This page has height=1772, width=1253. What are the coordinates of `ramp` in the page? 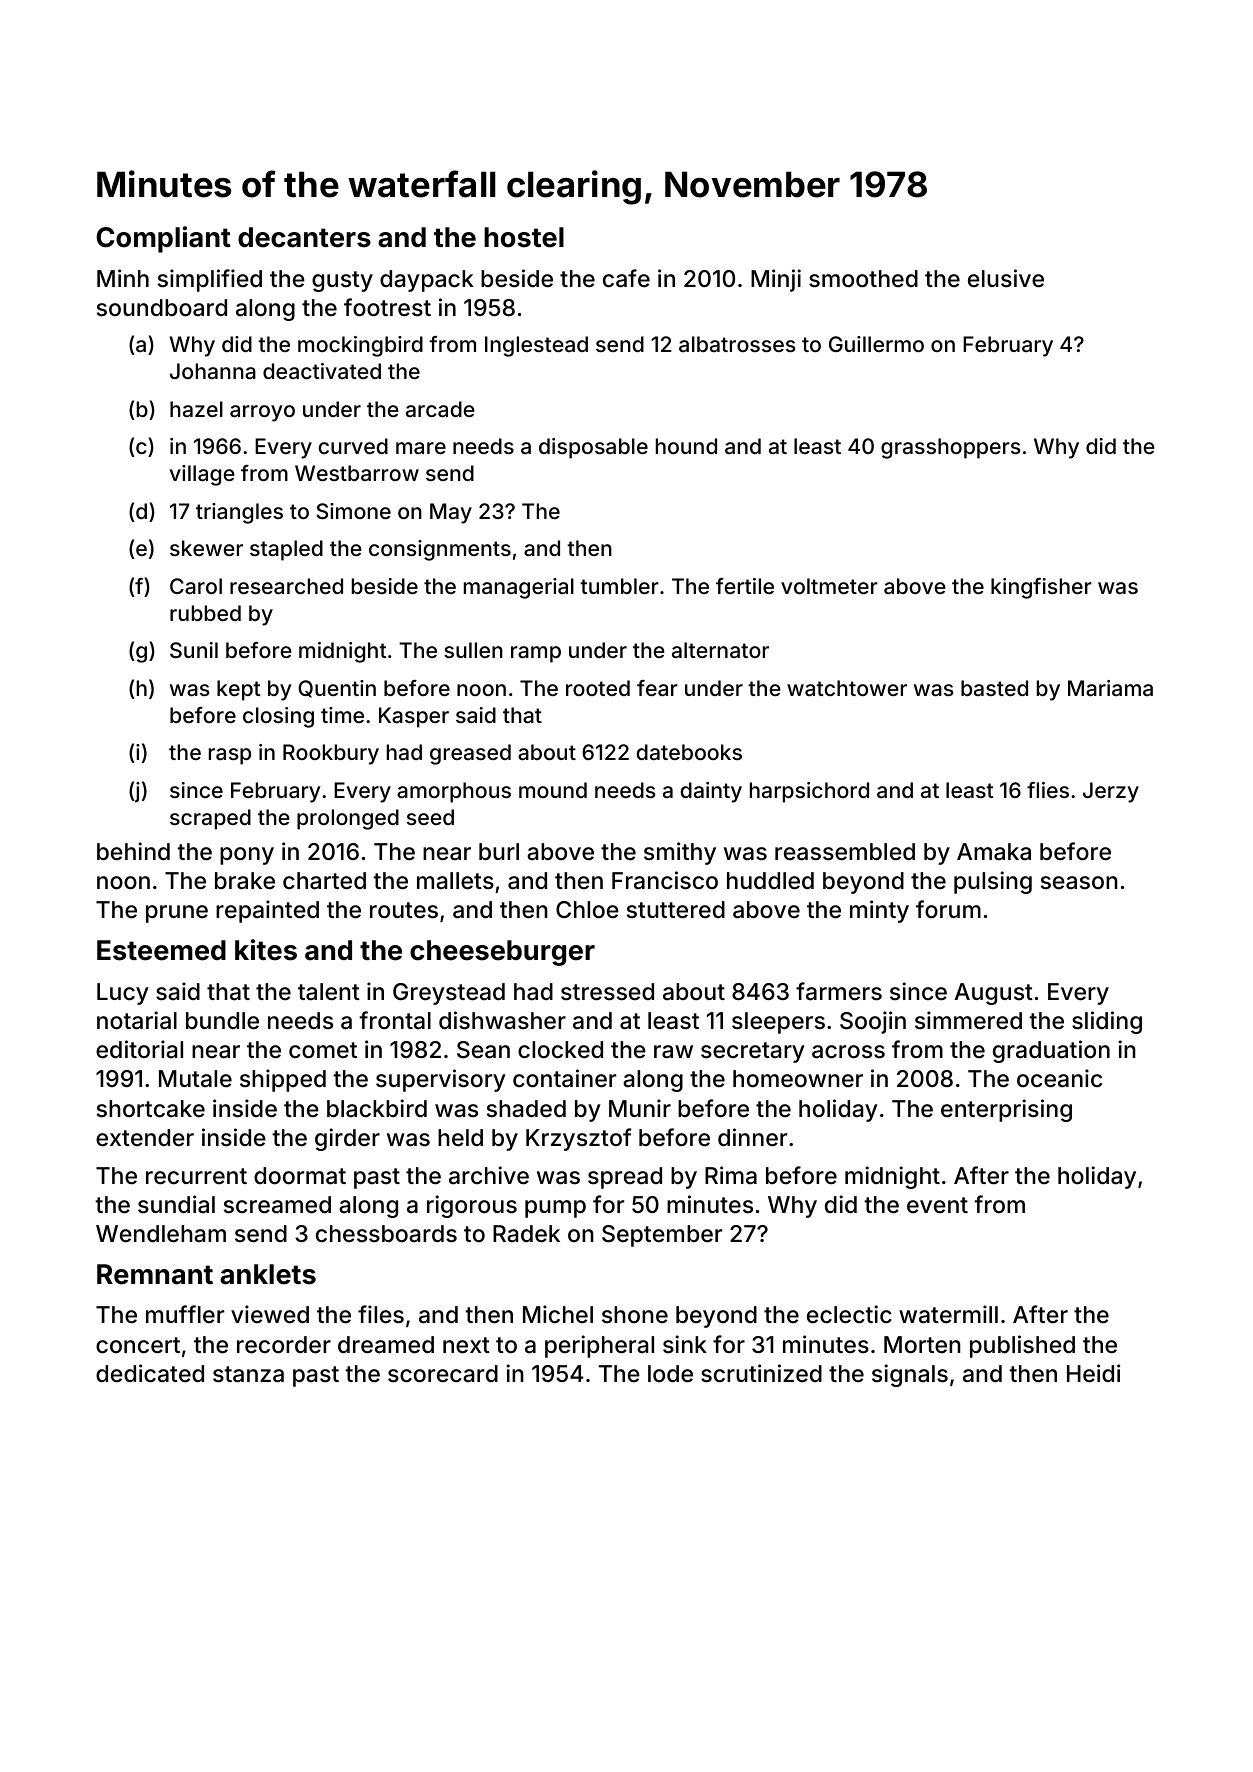 It's located at (536, 654).
